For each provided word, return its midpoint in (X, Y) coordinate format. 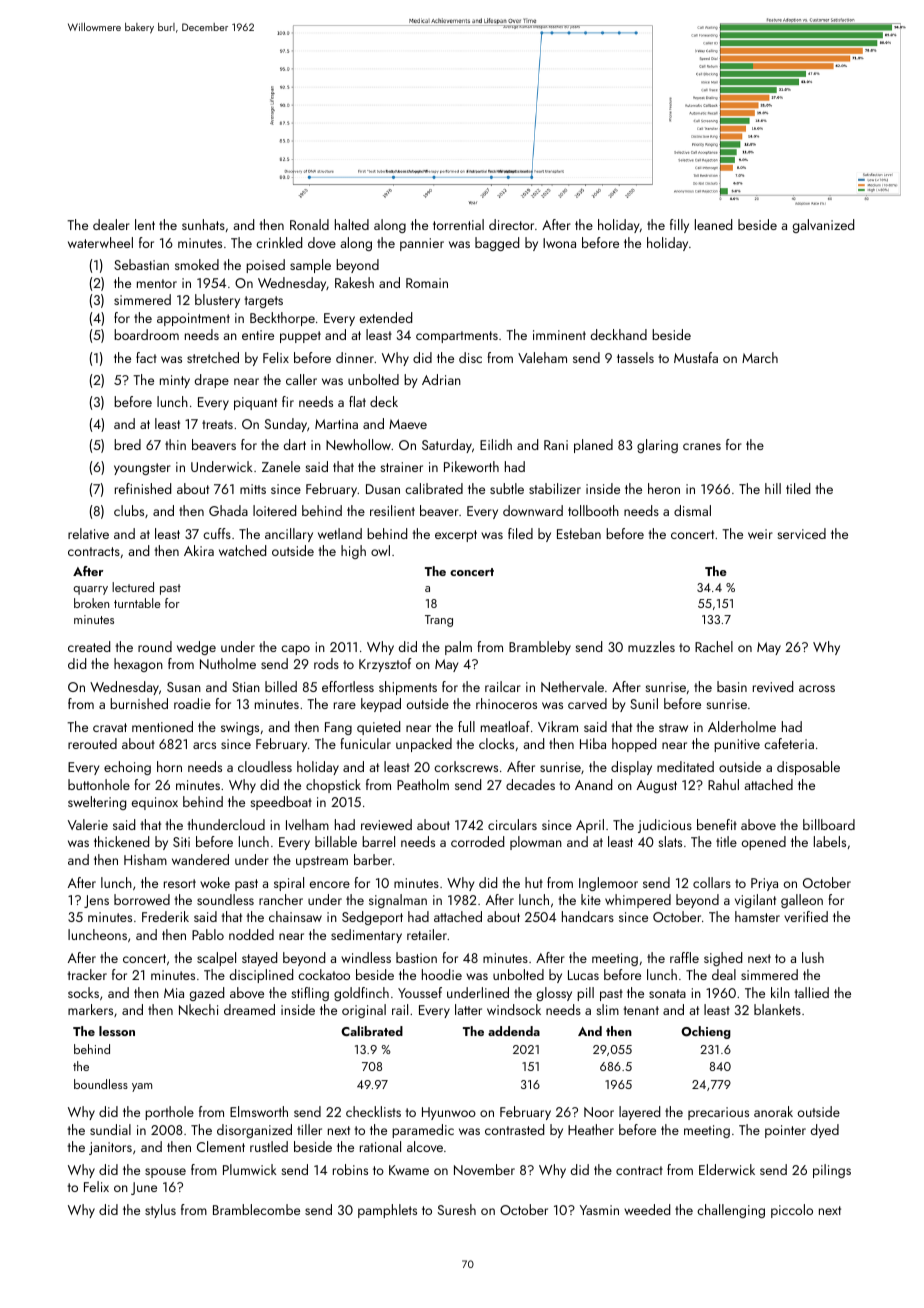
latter (468, 1009)
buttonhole (99, 784)
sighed (723, 959)
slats (670, 841)
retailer (427, 934)
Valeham (542, 357)
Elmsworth (259, 1111)
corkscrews (466, 766)
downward (533, 510)
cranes (702, 446)
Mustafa (696, 357)
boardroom (146, 334)
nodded (251, 934)
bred (127, 444)
